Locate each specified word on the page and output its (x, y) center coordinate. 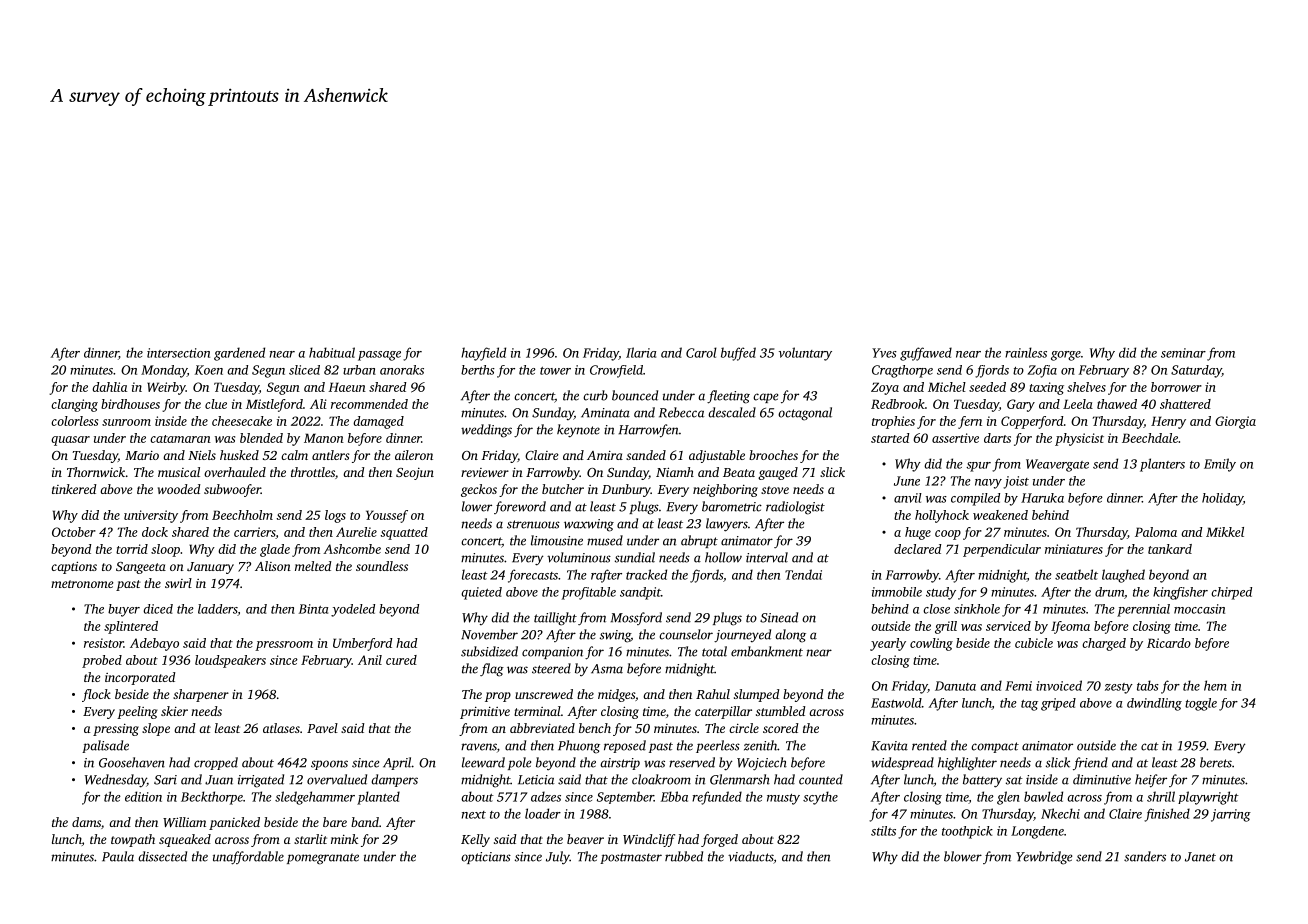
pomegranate (323, 859)
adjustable (717, 456)
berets (1216, 762)
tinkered (74, 489)
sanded (646, 455)
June (907, 481)
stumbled (781, 711)
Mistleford (274, 405)
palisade (105, 746)
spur (978, 467)
